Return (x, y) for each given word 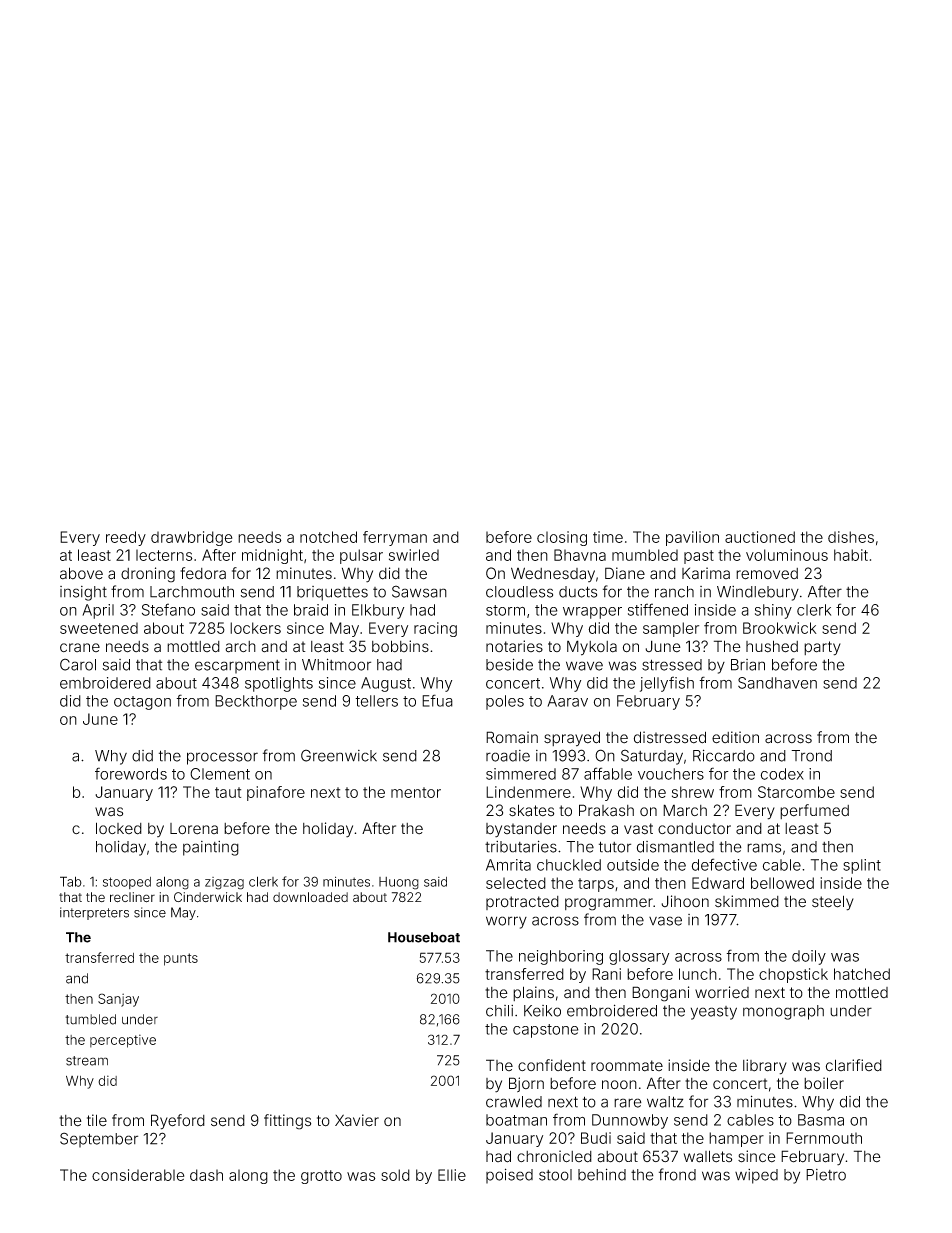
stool (555, 1175)
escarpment (237, 667)
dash (206, 1175)
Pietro (826, 1175)
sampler (671, 629)
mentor (416, 792)
